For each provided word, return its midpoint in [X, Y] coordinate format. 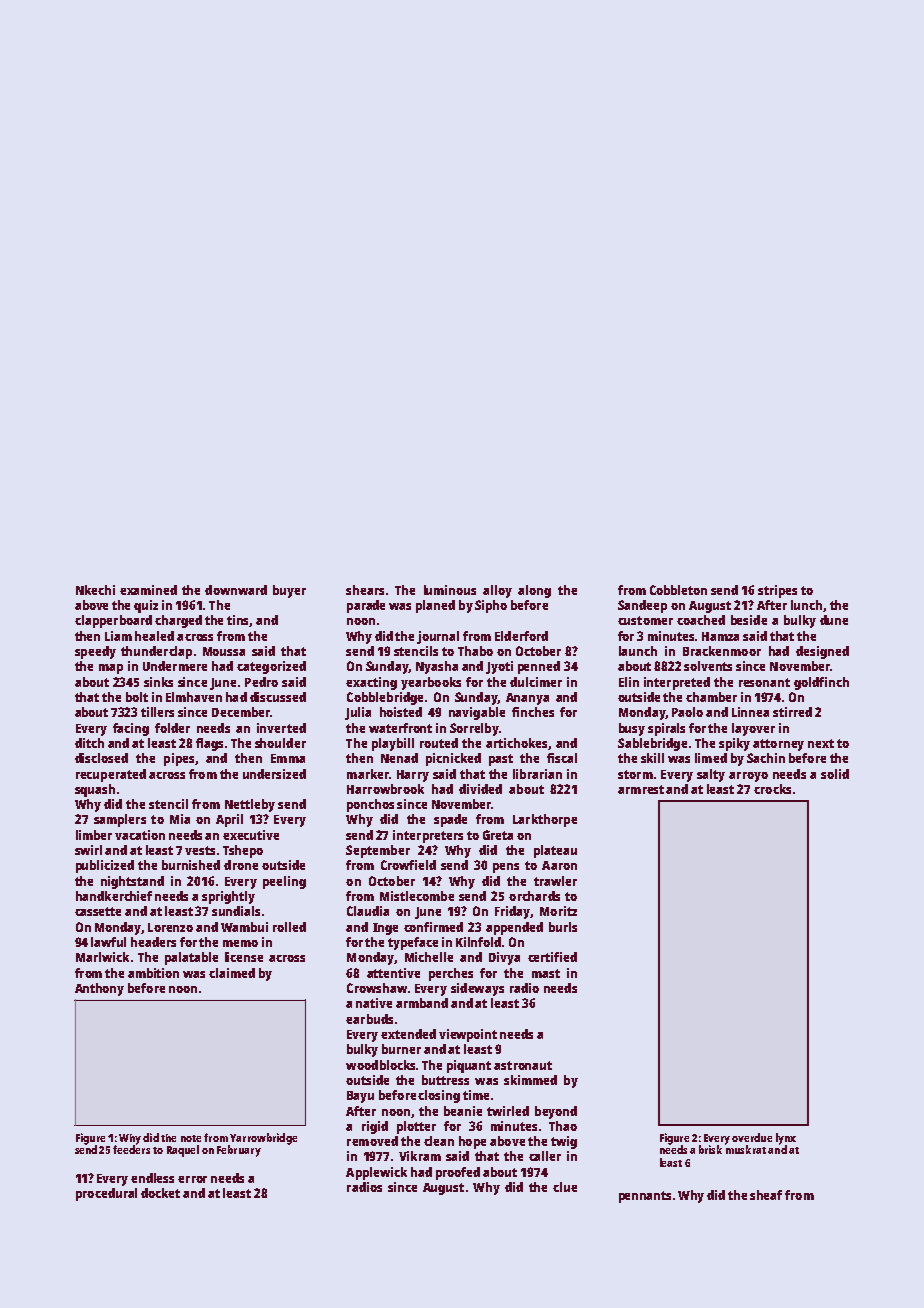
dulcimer [536, 682]
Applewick [376, 1173]
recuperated [111, 775]
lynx [786, 1139]
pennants [645, 1197]
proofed [458, 1173]
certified [552, 957]
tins [238, 621]
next [821, 743]
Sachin [766, 758]
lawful [108, 942]
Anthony [99, 989]
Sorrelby [474, 729]
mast [546, 973]
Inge [385, 929]
